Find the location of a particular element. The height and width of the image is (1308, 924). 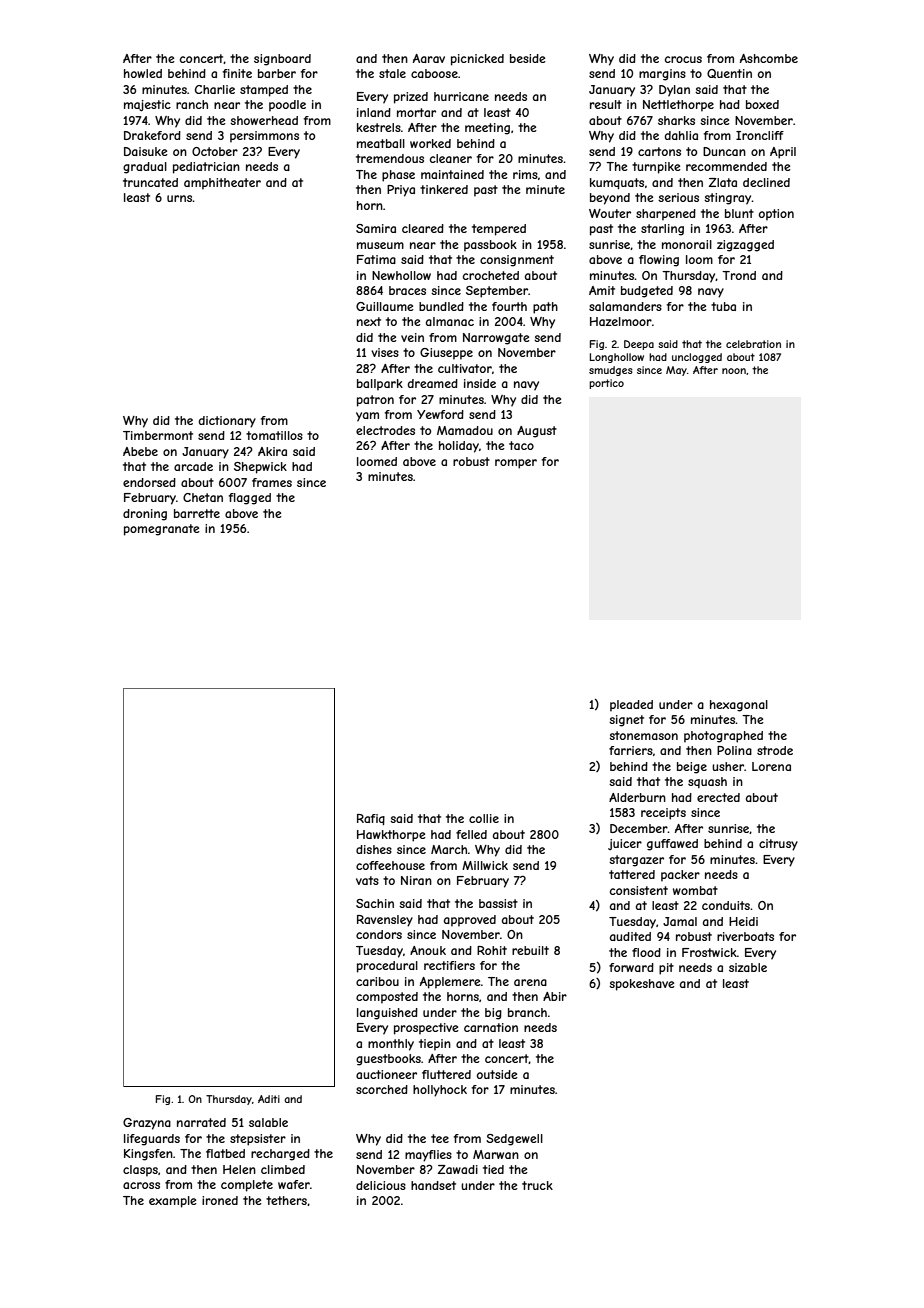

across is located at coordinates (141, 1185).
